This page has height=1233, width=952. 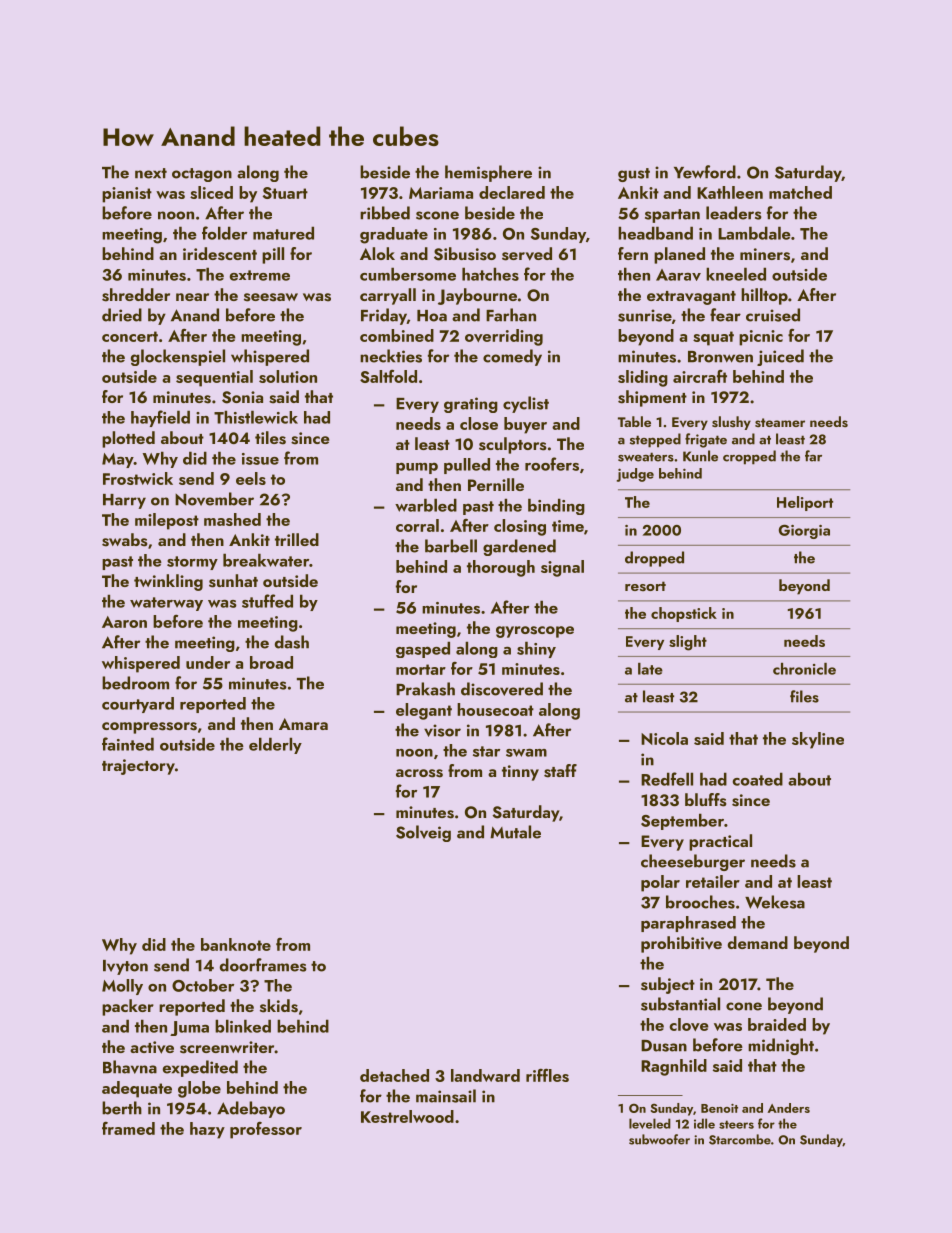 I want to click on coated, so click(x=758, y=779).
